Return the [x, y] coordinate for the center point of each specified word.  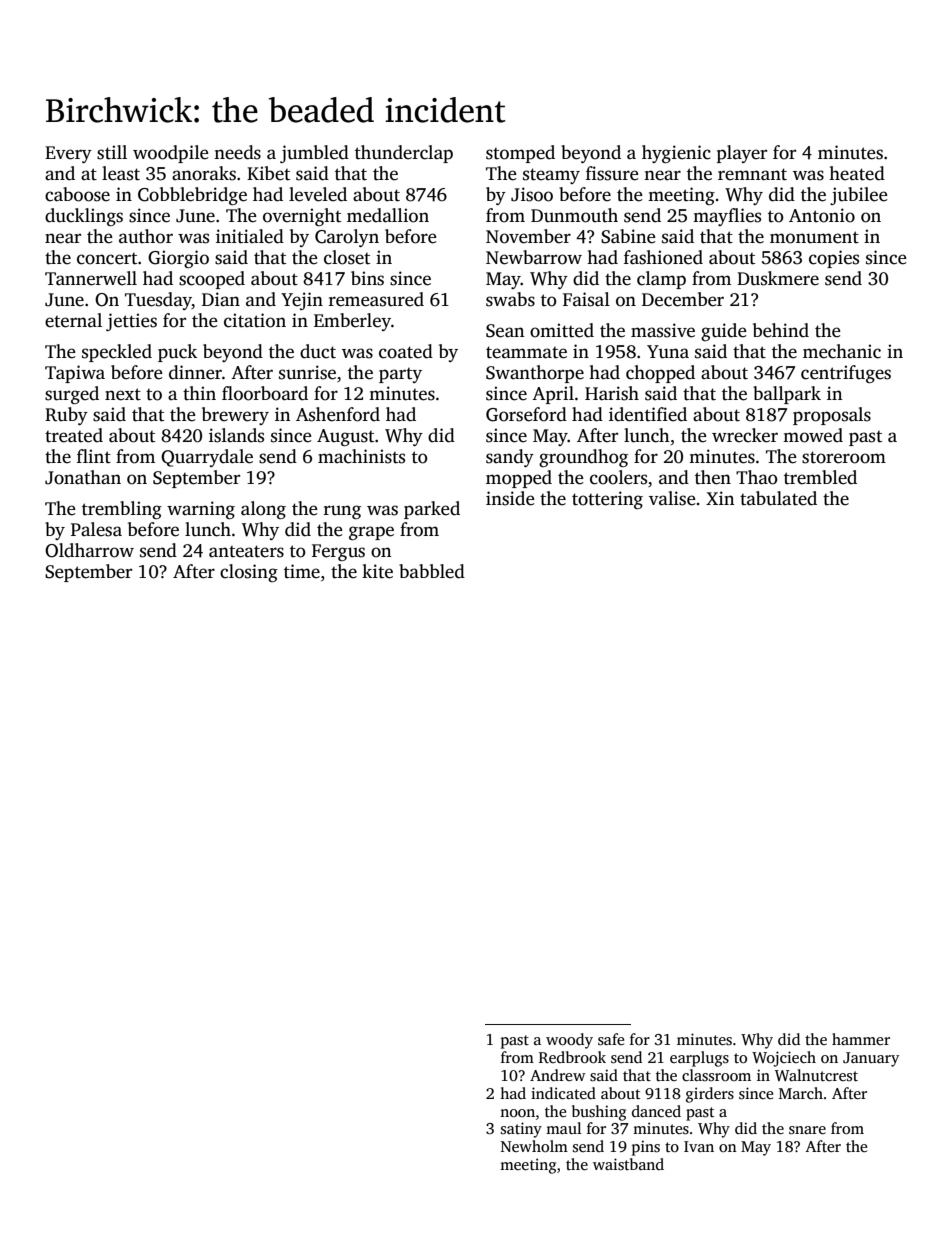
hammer [861, 1039]
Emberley [352, 322]
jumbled [314, 154]
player [742, 154]
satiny [521, 1130]
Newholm [534, 1146]
